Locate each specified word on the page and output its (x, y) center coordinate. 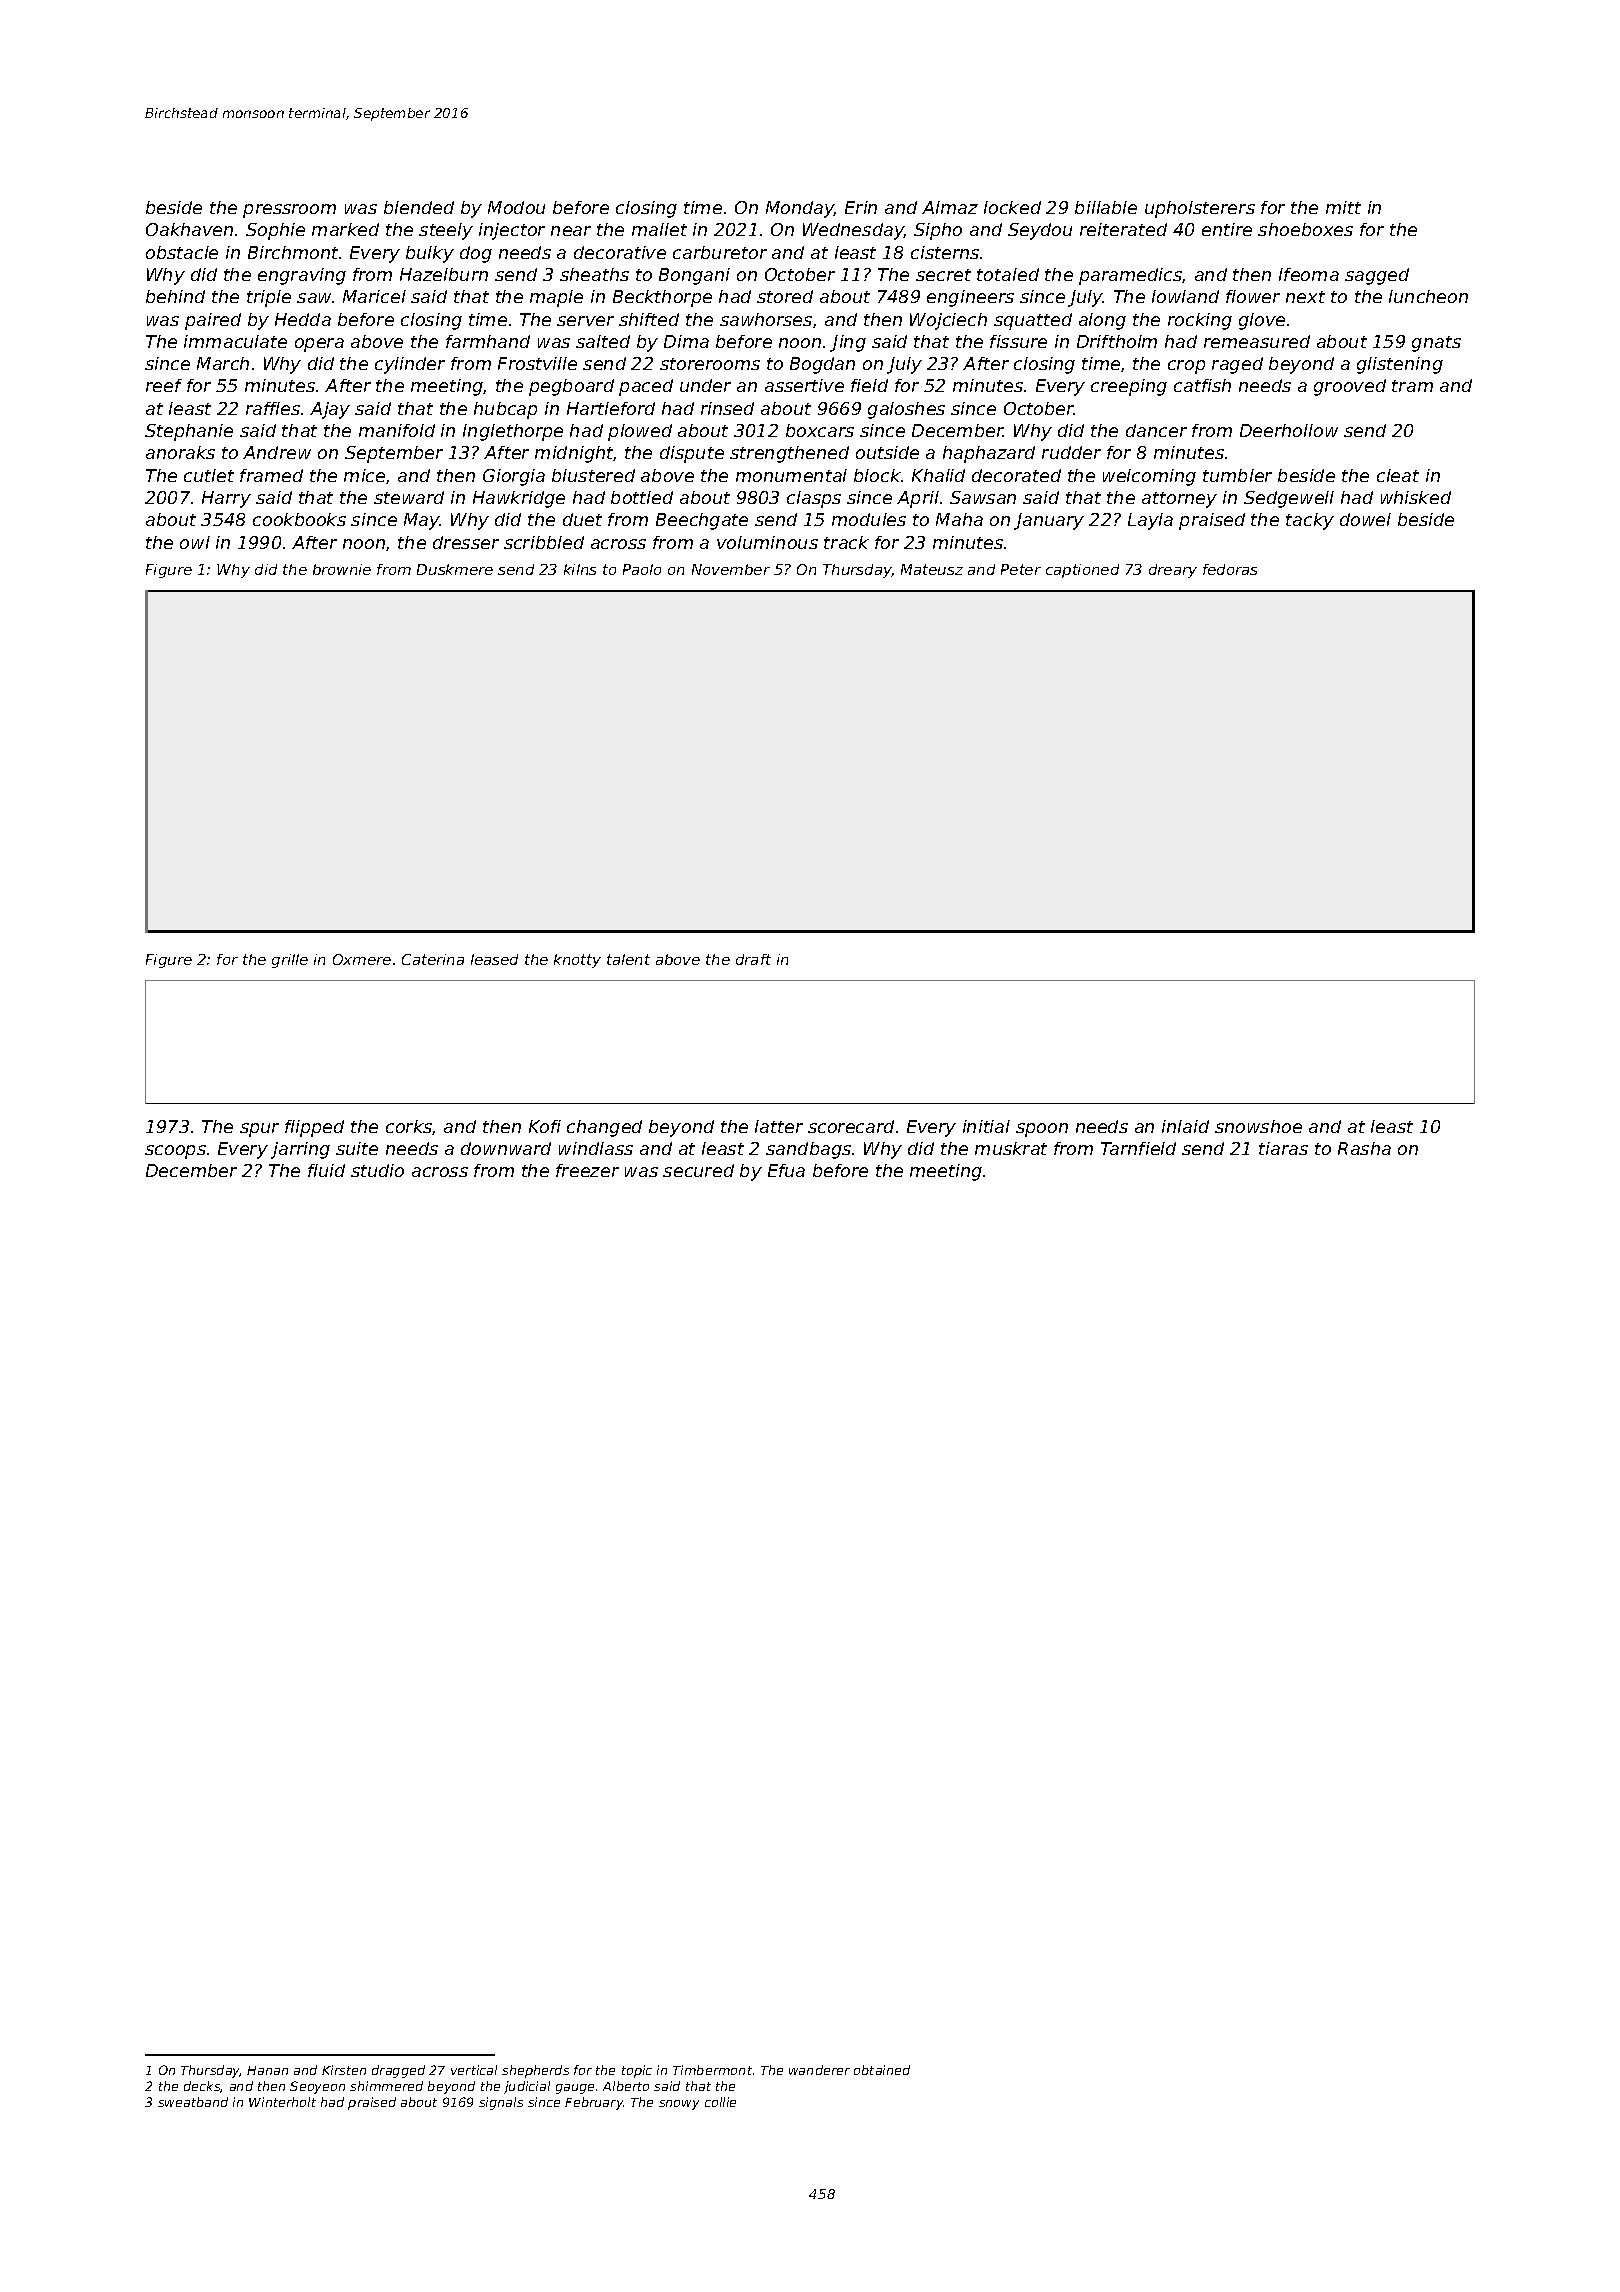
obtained (882, 2070)
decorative (620, 252)
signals (501, 2103)
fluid (326, 1170)
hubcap (505, 410)
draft (753, 959)
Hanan (267, 2070)
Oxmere (362, 959)
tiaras (1283, 1148)
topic (637, 2071)
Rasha (1364, 1148)
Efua (786, 1170)
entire (1227, 229)
